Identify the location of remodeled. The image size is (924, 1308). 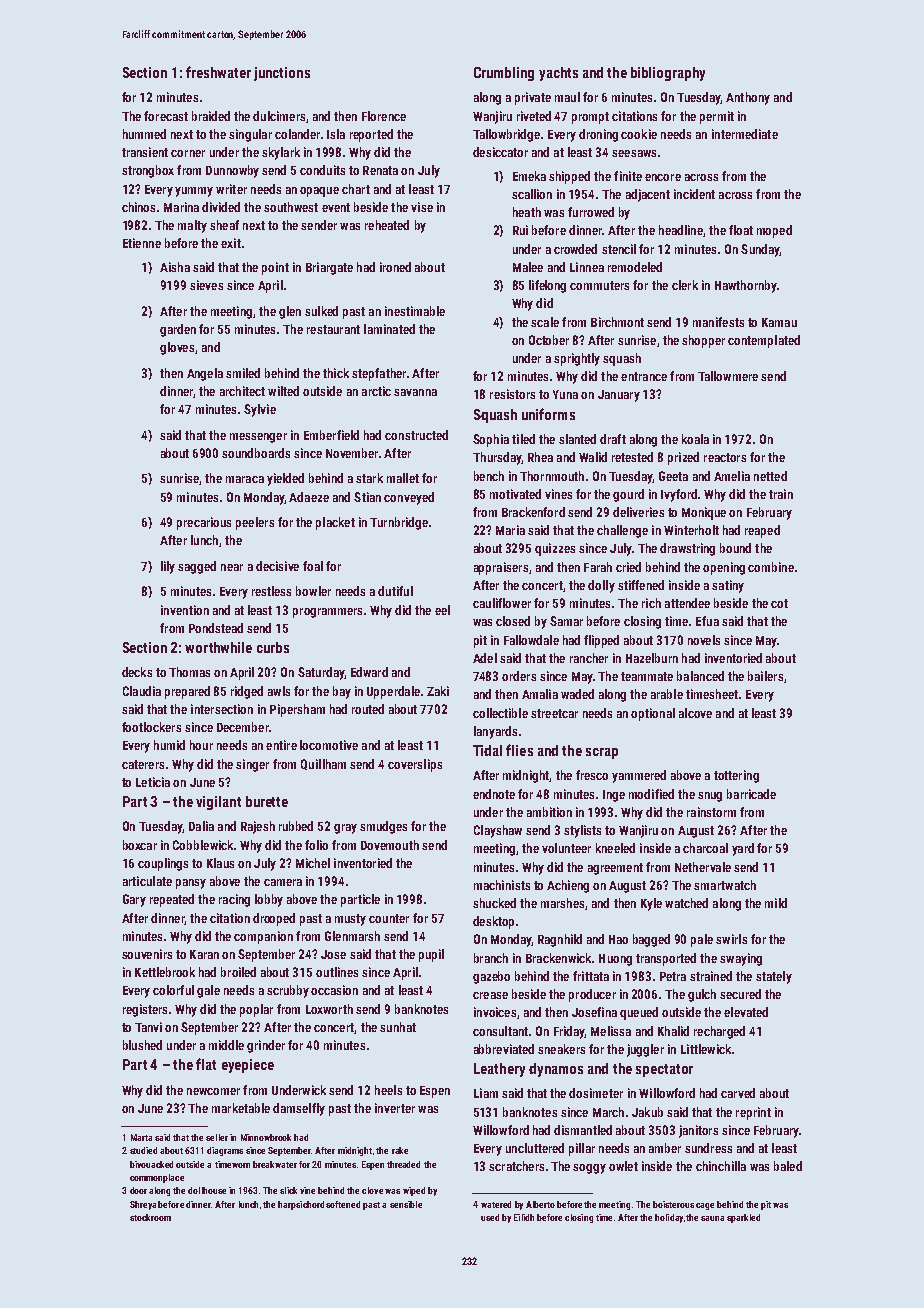
(635, 267).
